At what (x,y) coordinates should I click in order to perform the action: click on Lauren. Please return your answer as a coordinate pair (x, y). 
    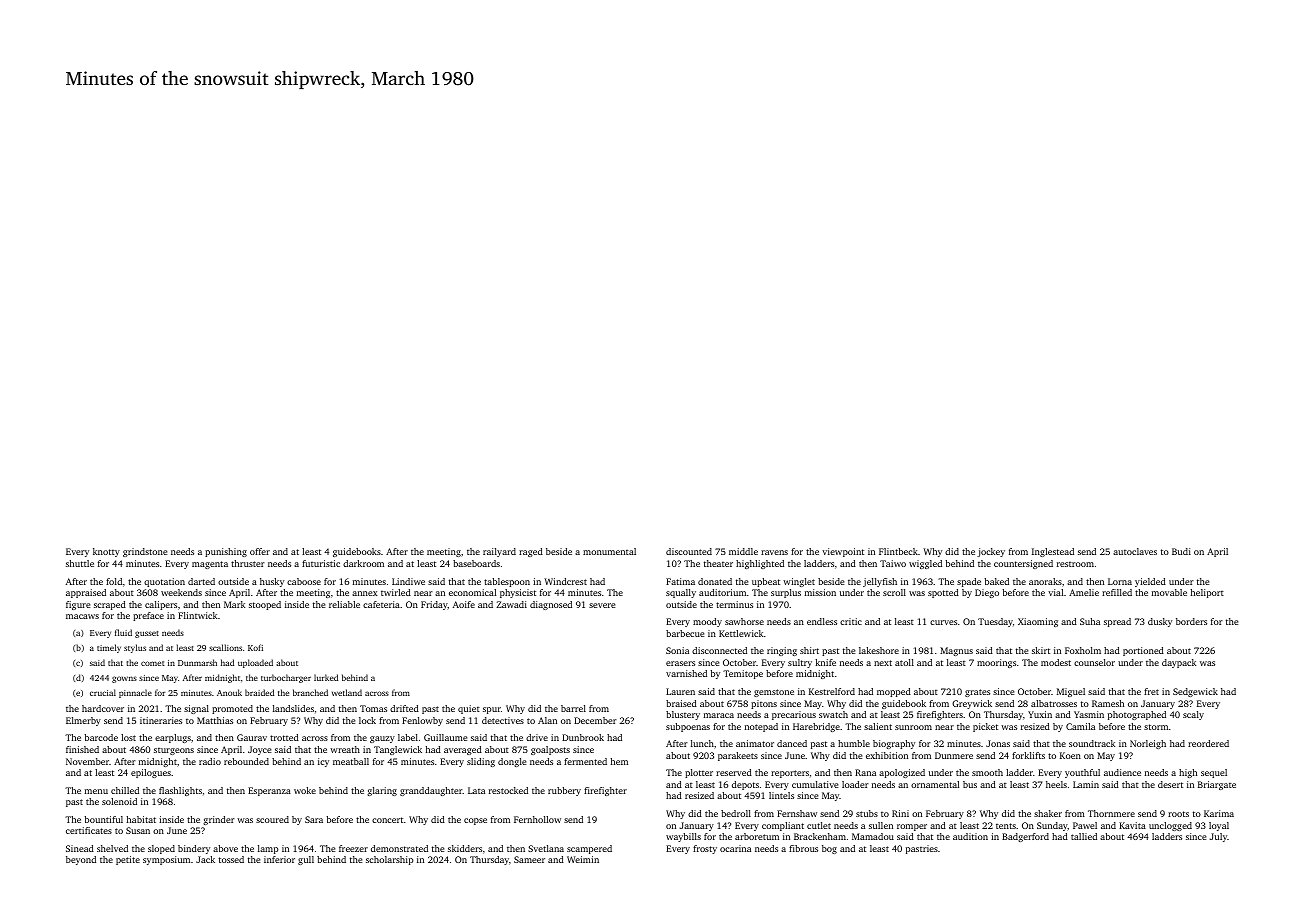
    Looking at the image, I should click on (680, 691).
